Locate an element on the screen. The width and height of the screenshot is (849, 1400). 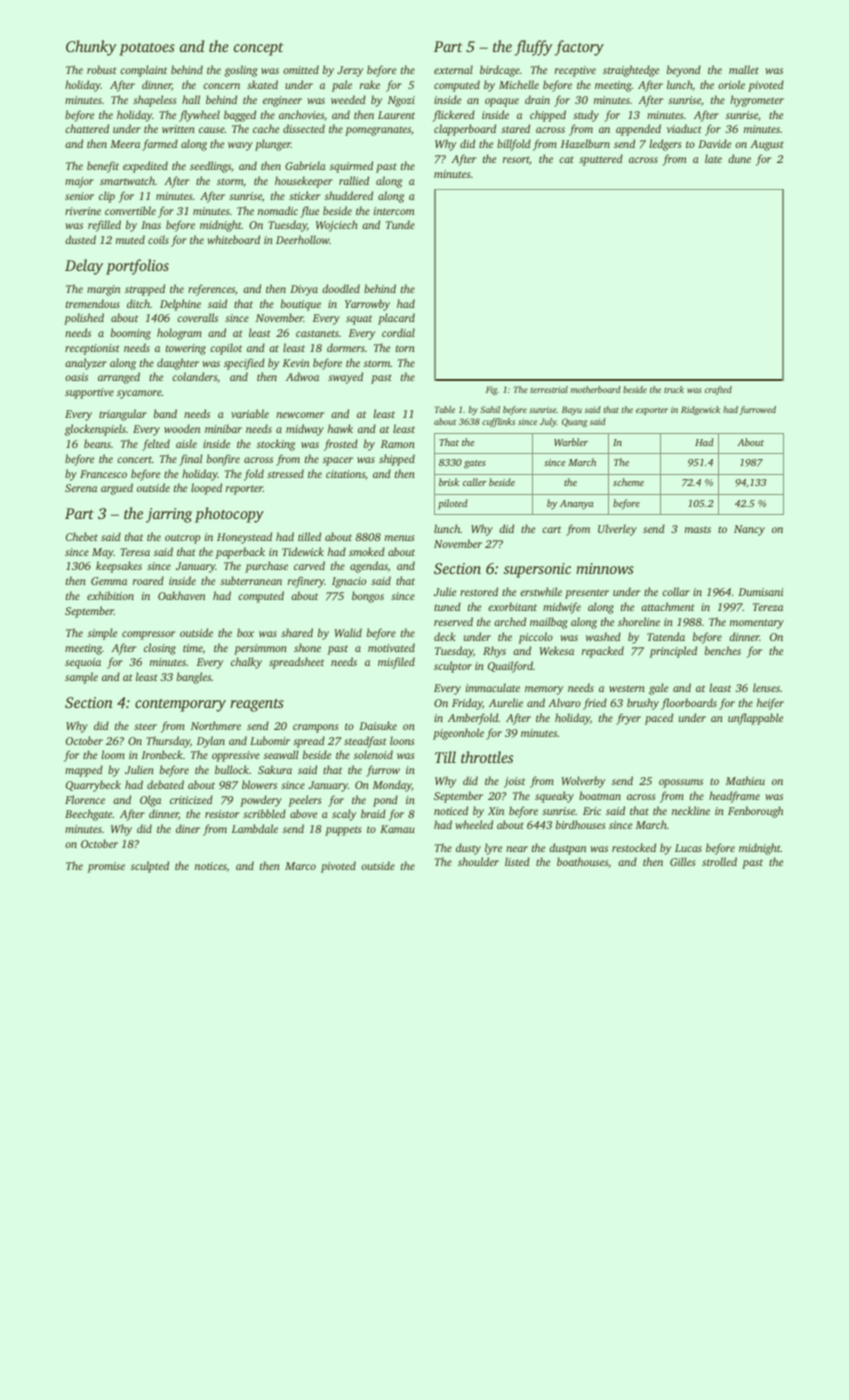
mallet is located at coordinates (744, 69).
